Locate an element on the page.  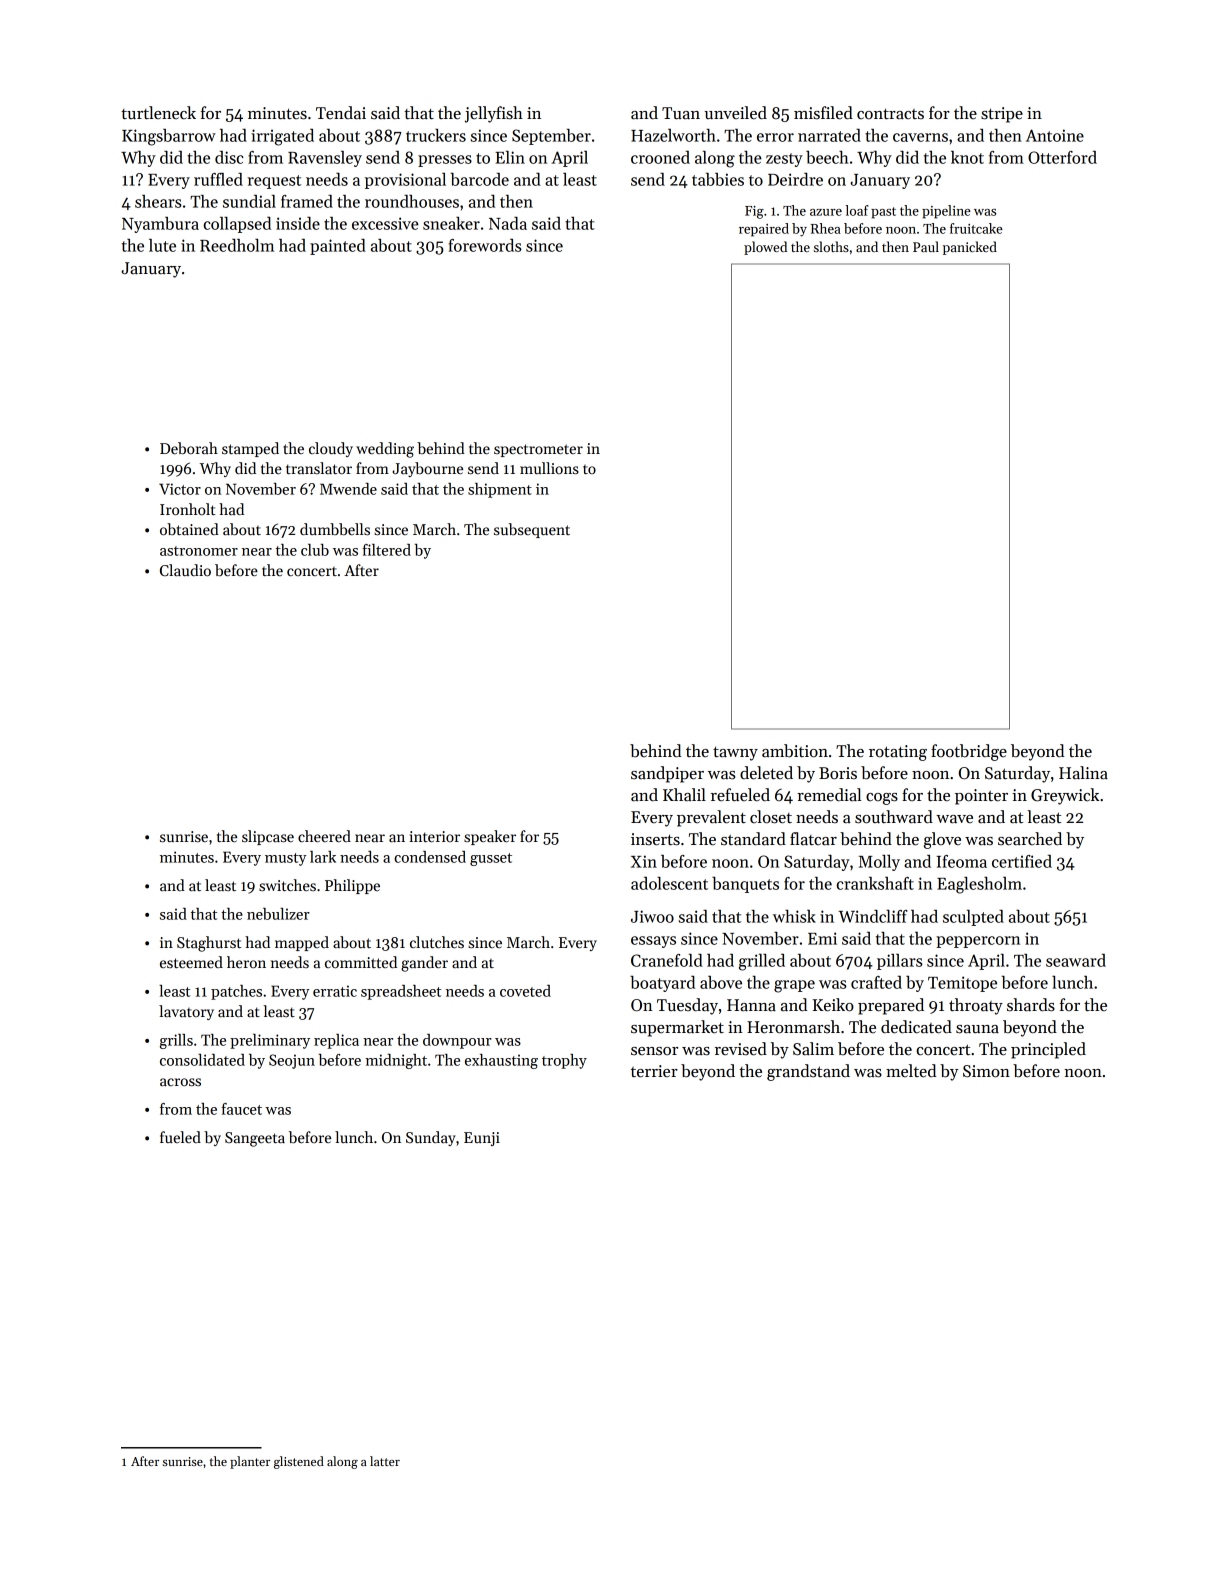
contracts is located at coordinates (890, 114).
